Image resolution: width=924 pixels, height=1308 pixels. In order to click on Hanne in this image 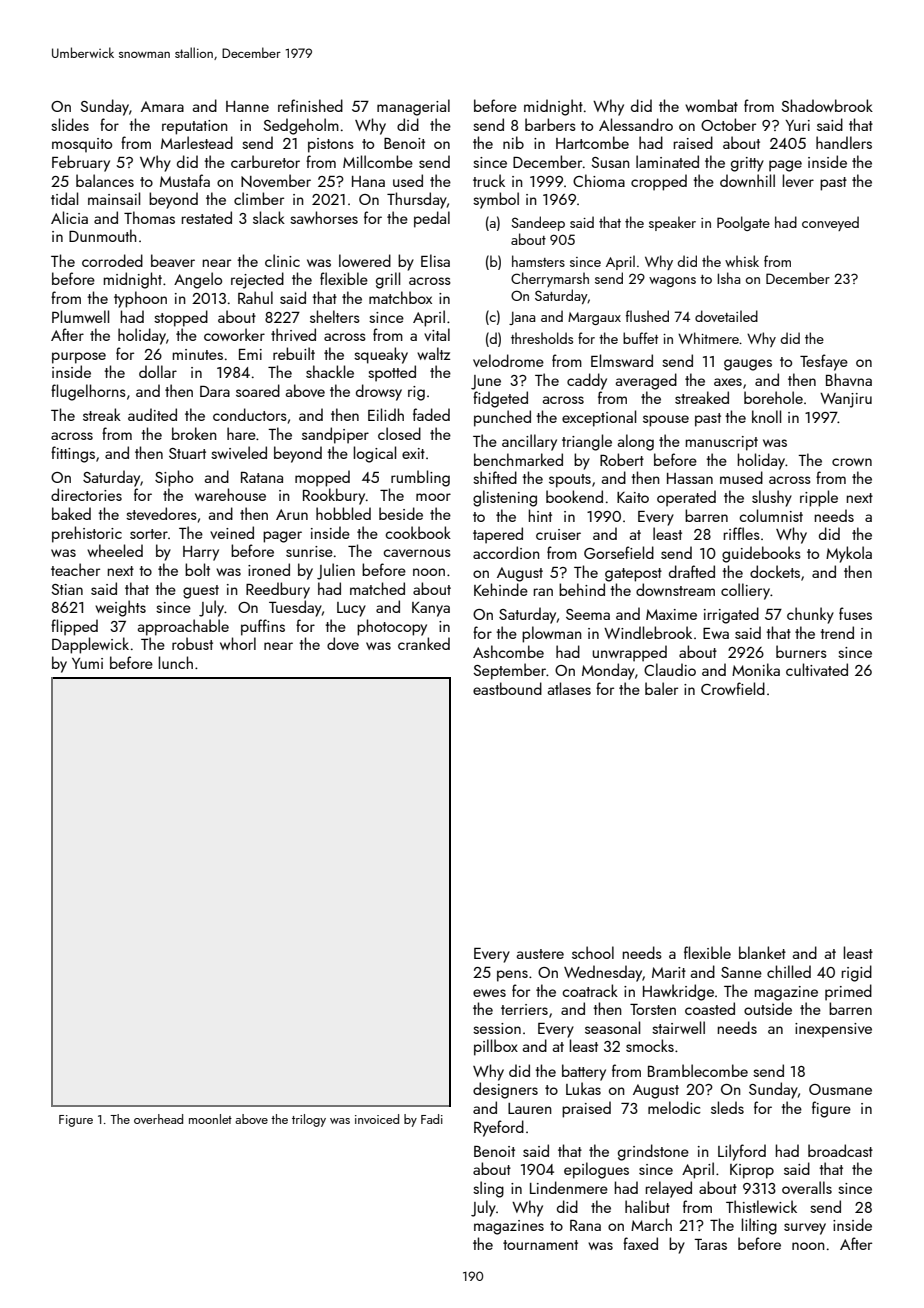, I will do `click(247, 106)`.
